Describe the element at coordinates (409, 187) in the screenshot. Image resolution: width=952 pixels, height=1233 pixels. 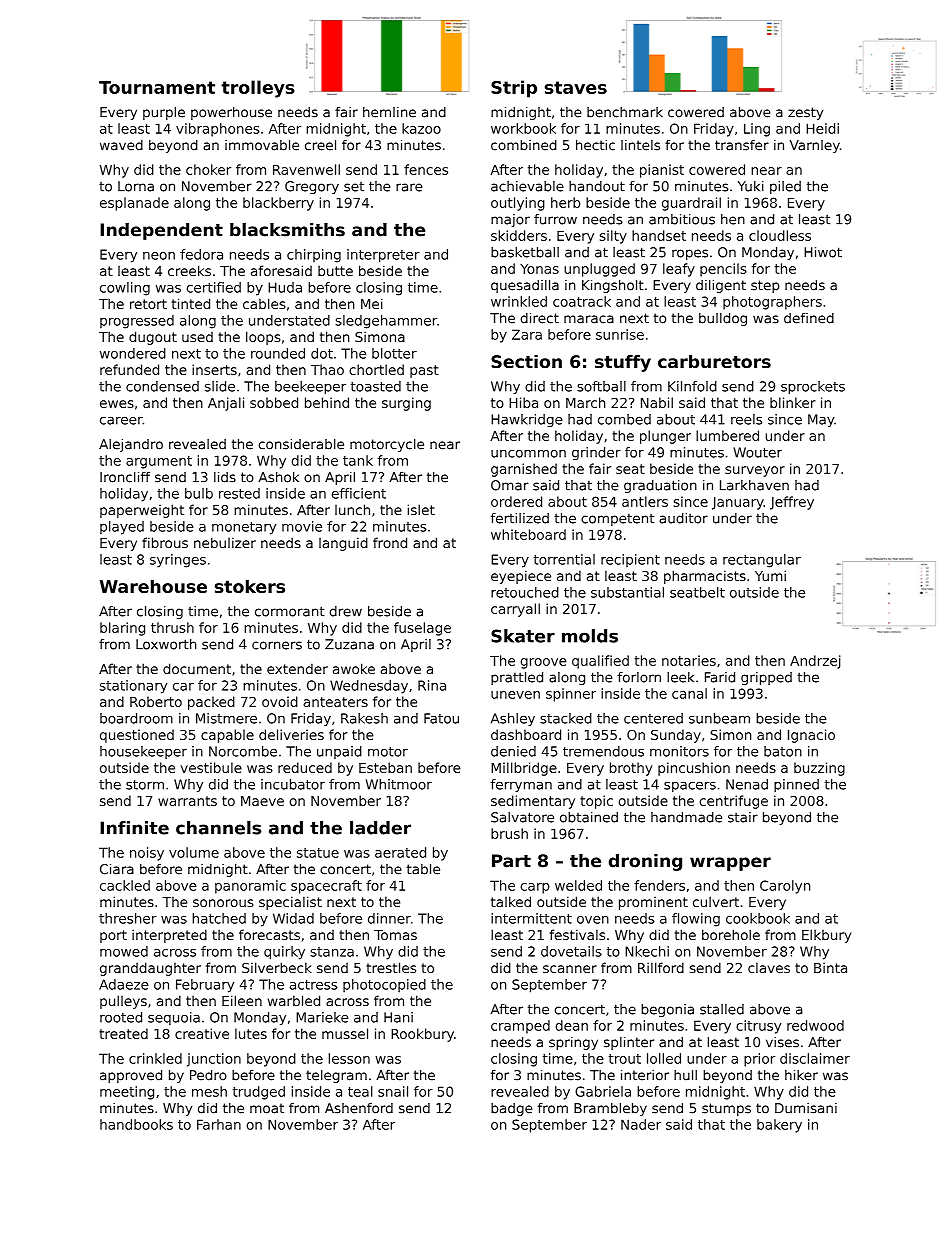
I see `rare` at that location.
